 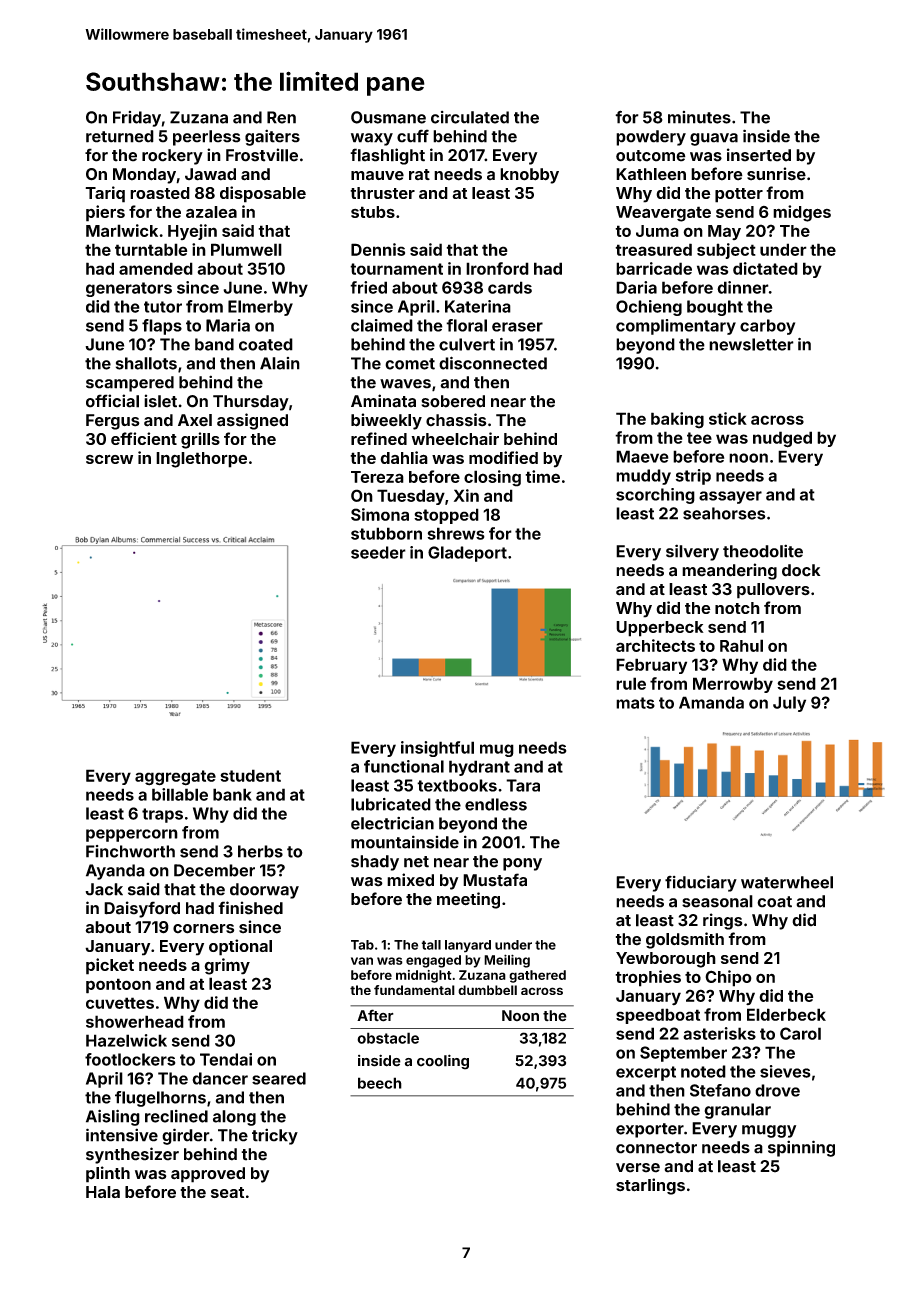 What do you see at coordinates (729, 571) in the document?
I see `meandering` at bounding box center [729, 571].
